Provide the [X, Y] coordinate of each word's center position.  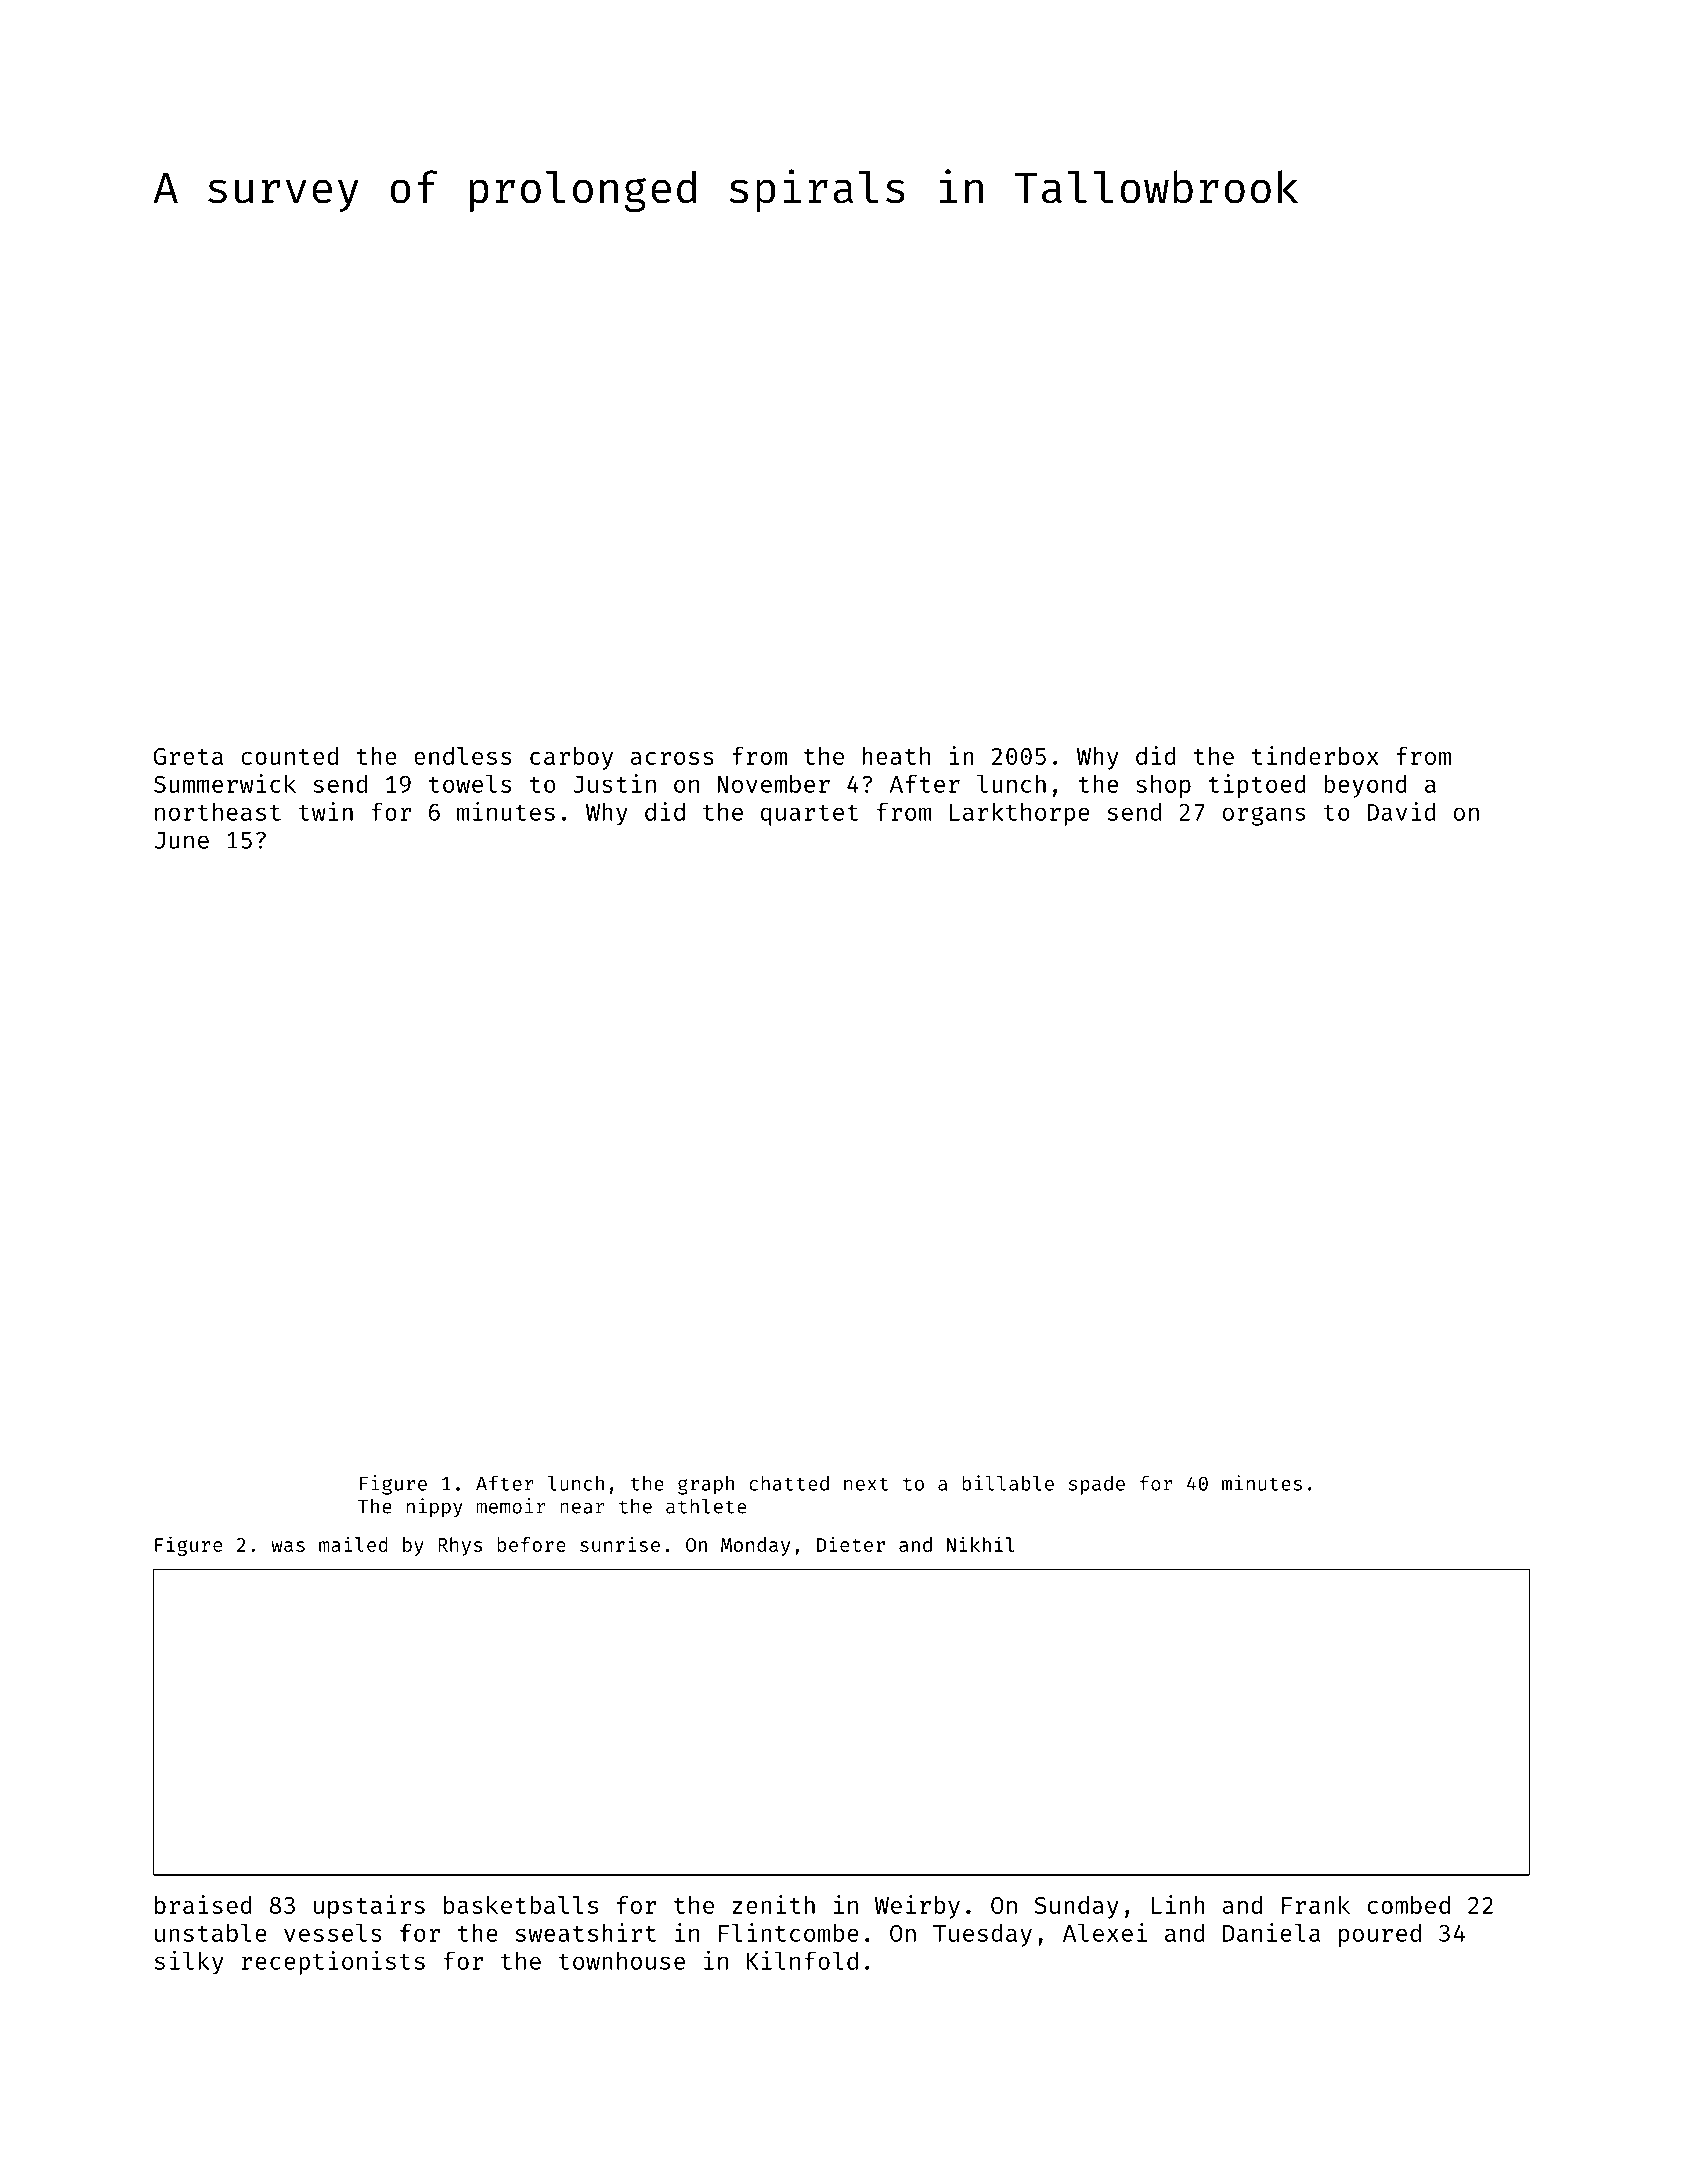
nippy [434, 1508]
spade [1097, 1485]
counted [289, 756]
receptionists [333, 1963]
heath [896, 756]
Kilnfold [802, 1960]
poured [1380, 1935]
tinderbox [1315, 755]
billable [1008, 1483]
